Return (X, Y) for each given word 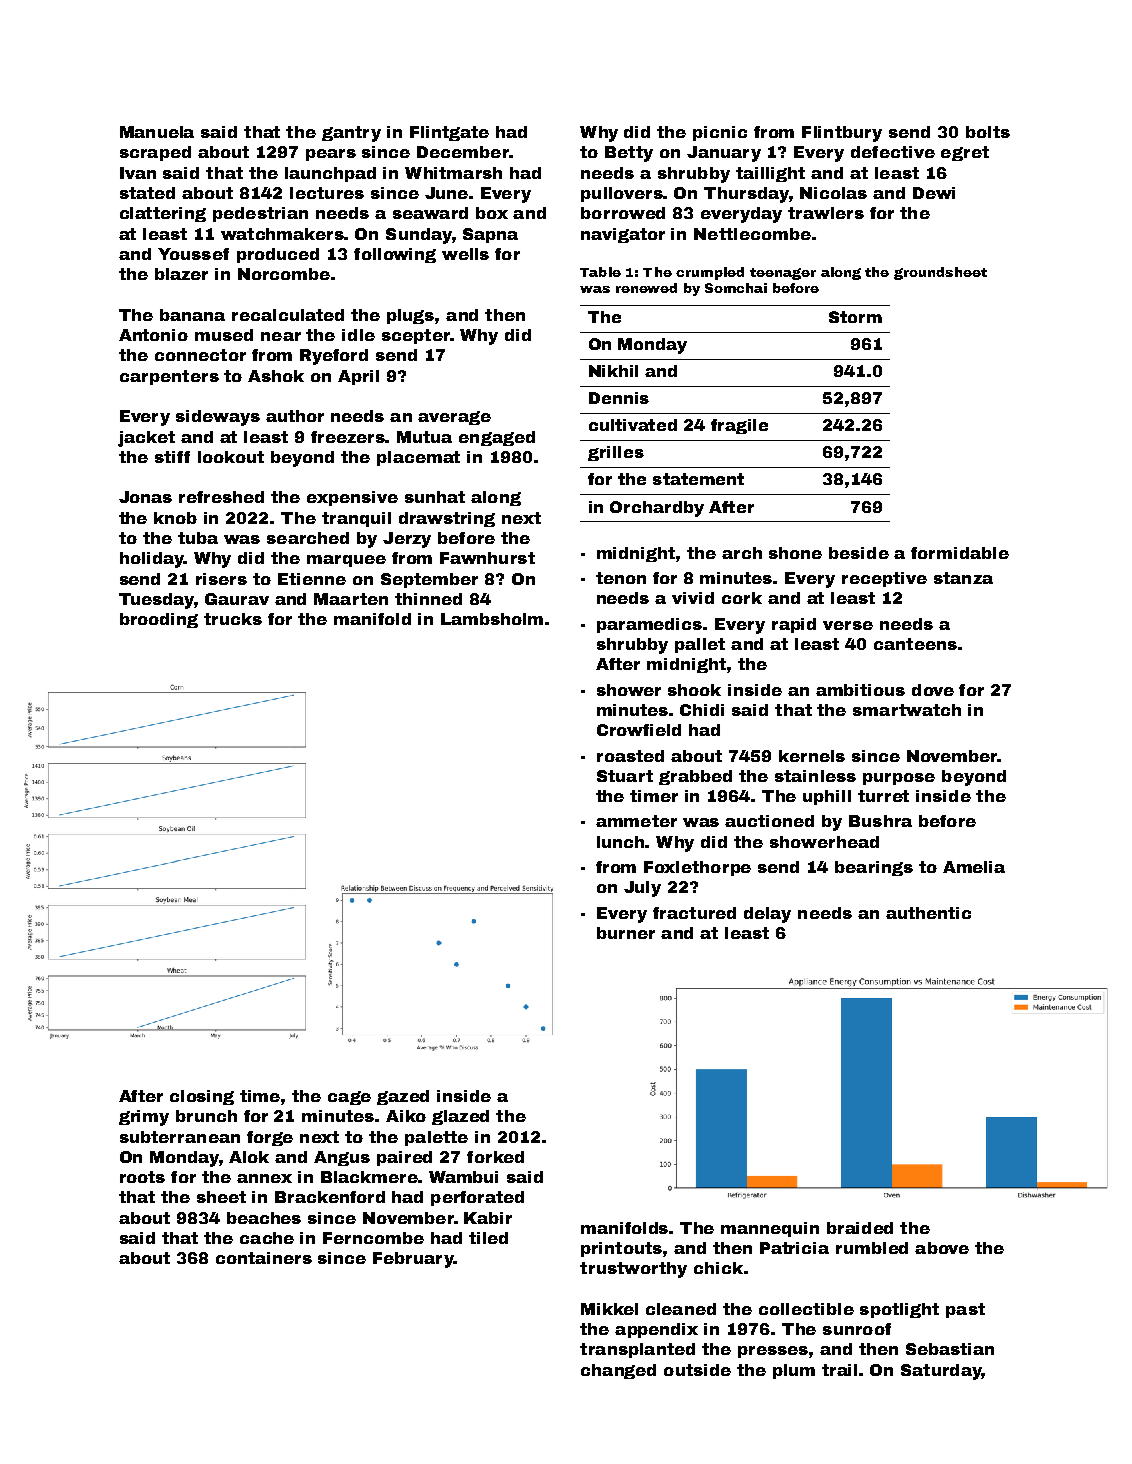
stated (147, 193)
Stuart (625, 776)
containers (264, 1258)
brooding (159, 620)
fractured (694, 913)
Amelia (974, 867)
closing (202, 1097)
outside (697, 1370)
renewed (646, 288)
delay (767, 915)
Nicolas (833, 193)
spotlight (899, 1310)
